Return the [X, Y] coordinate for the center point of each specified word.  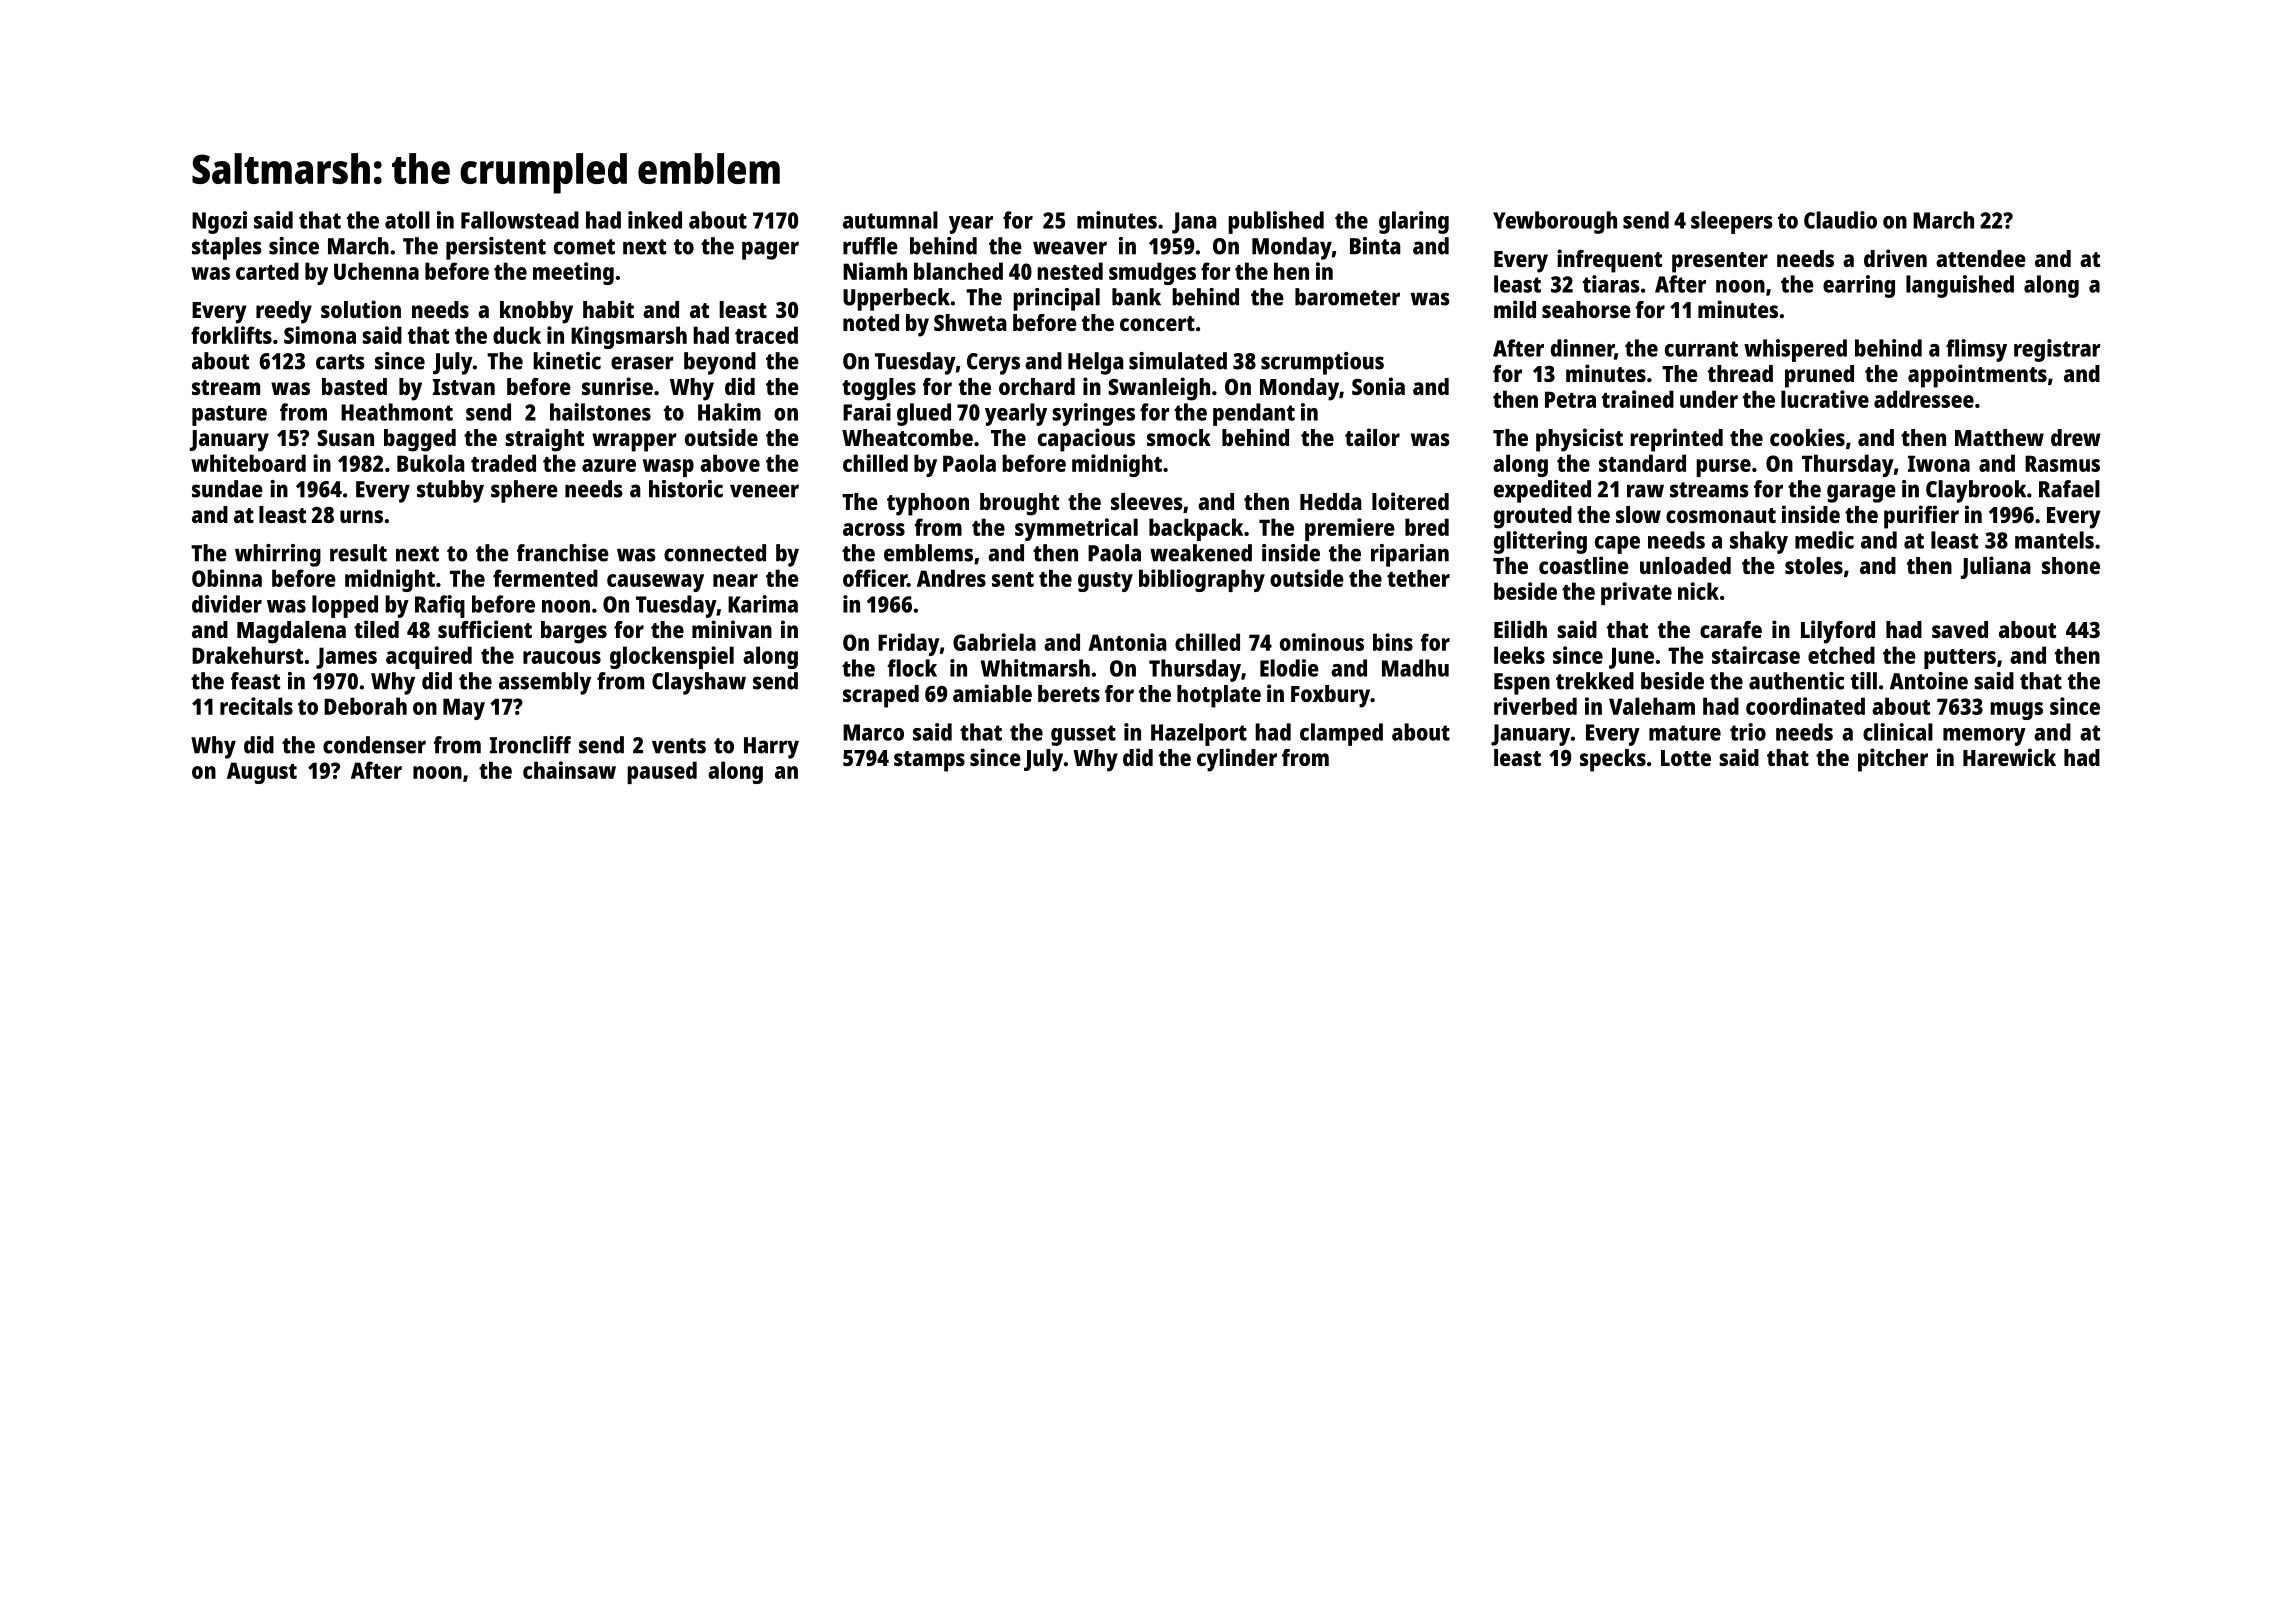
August [262, 773]
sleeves [1147, 501]
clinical [1898, 732]
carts [340, 362]
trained [1638, 399]
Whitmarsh [1035, 668]
